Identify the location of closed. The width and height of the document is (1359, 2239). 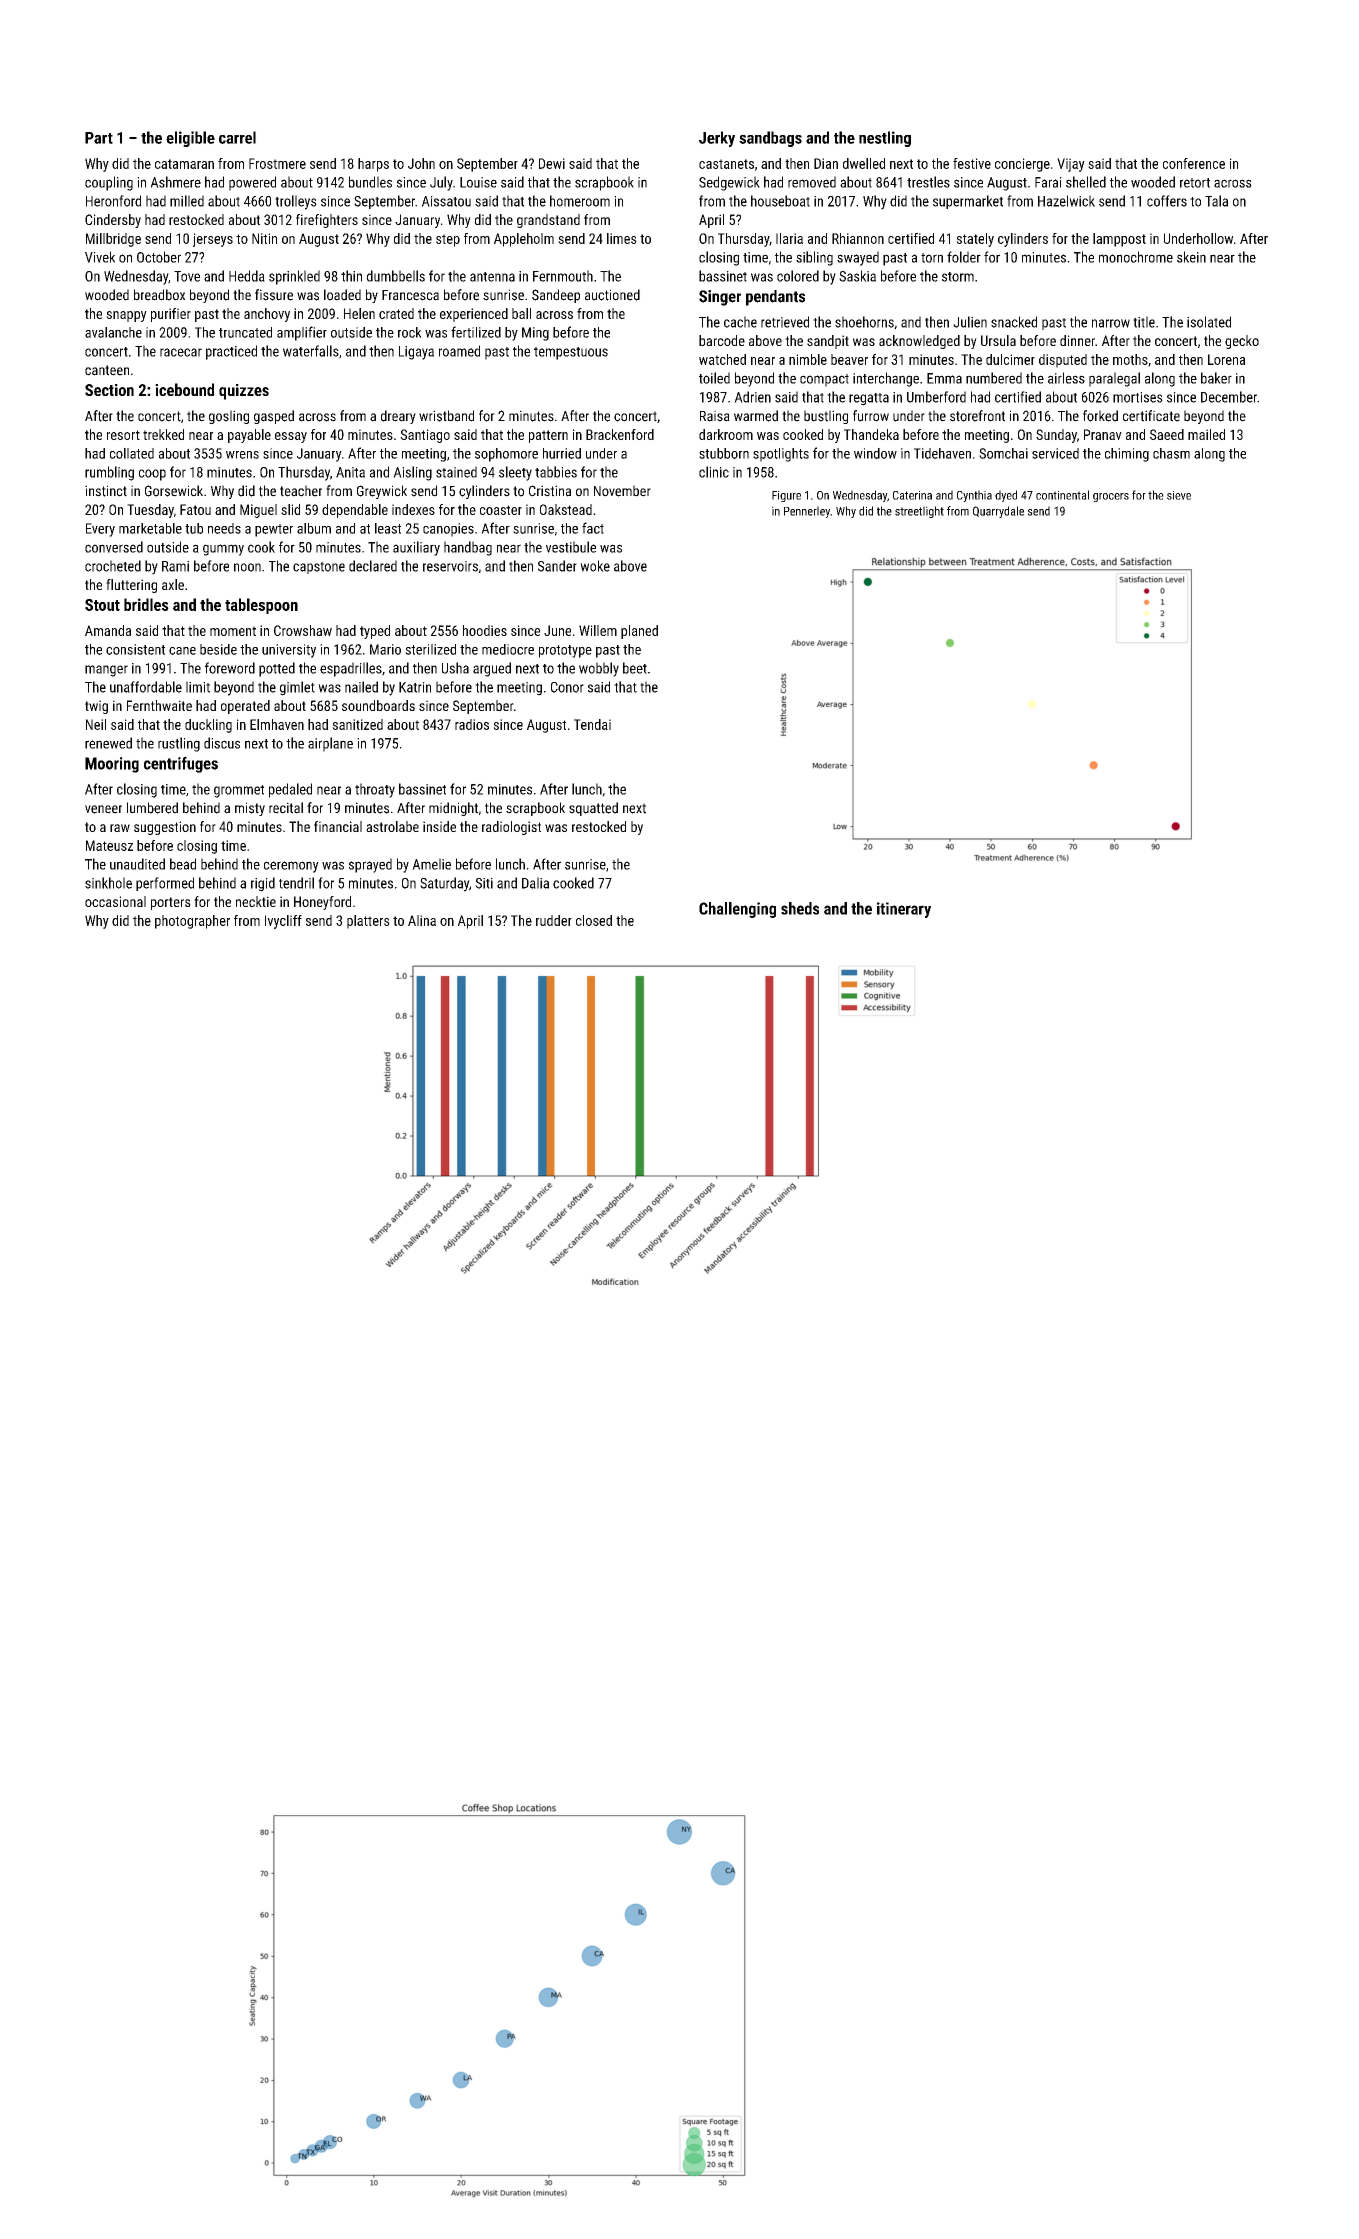
(594, 920).
